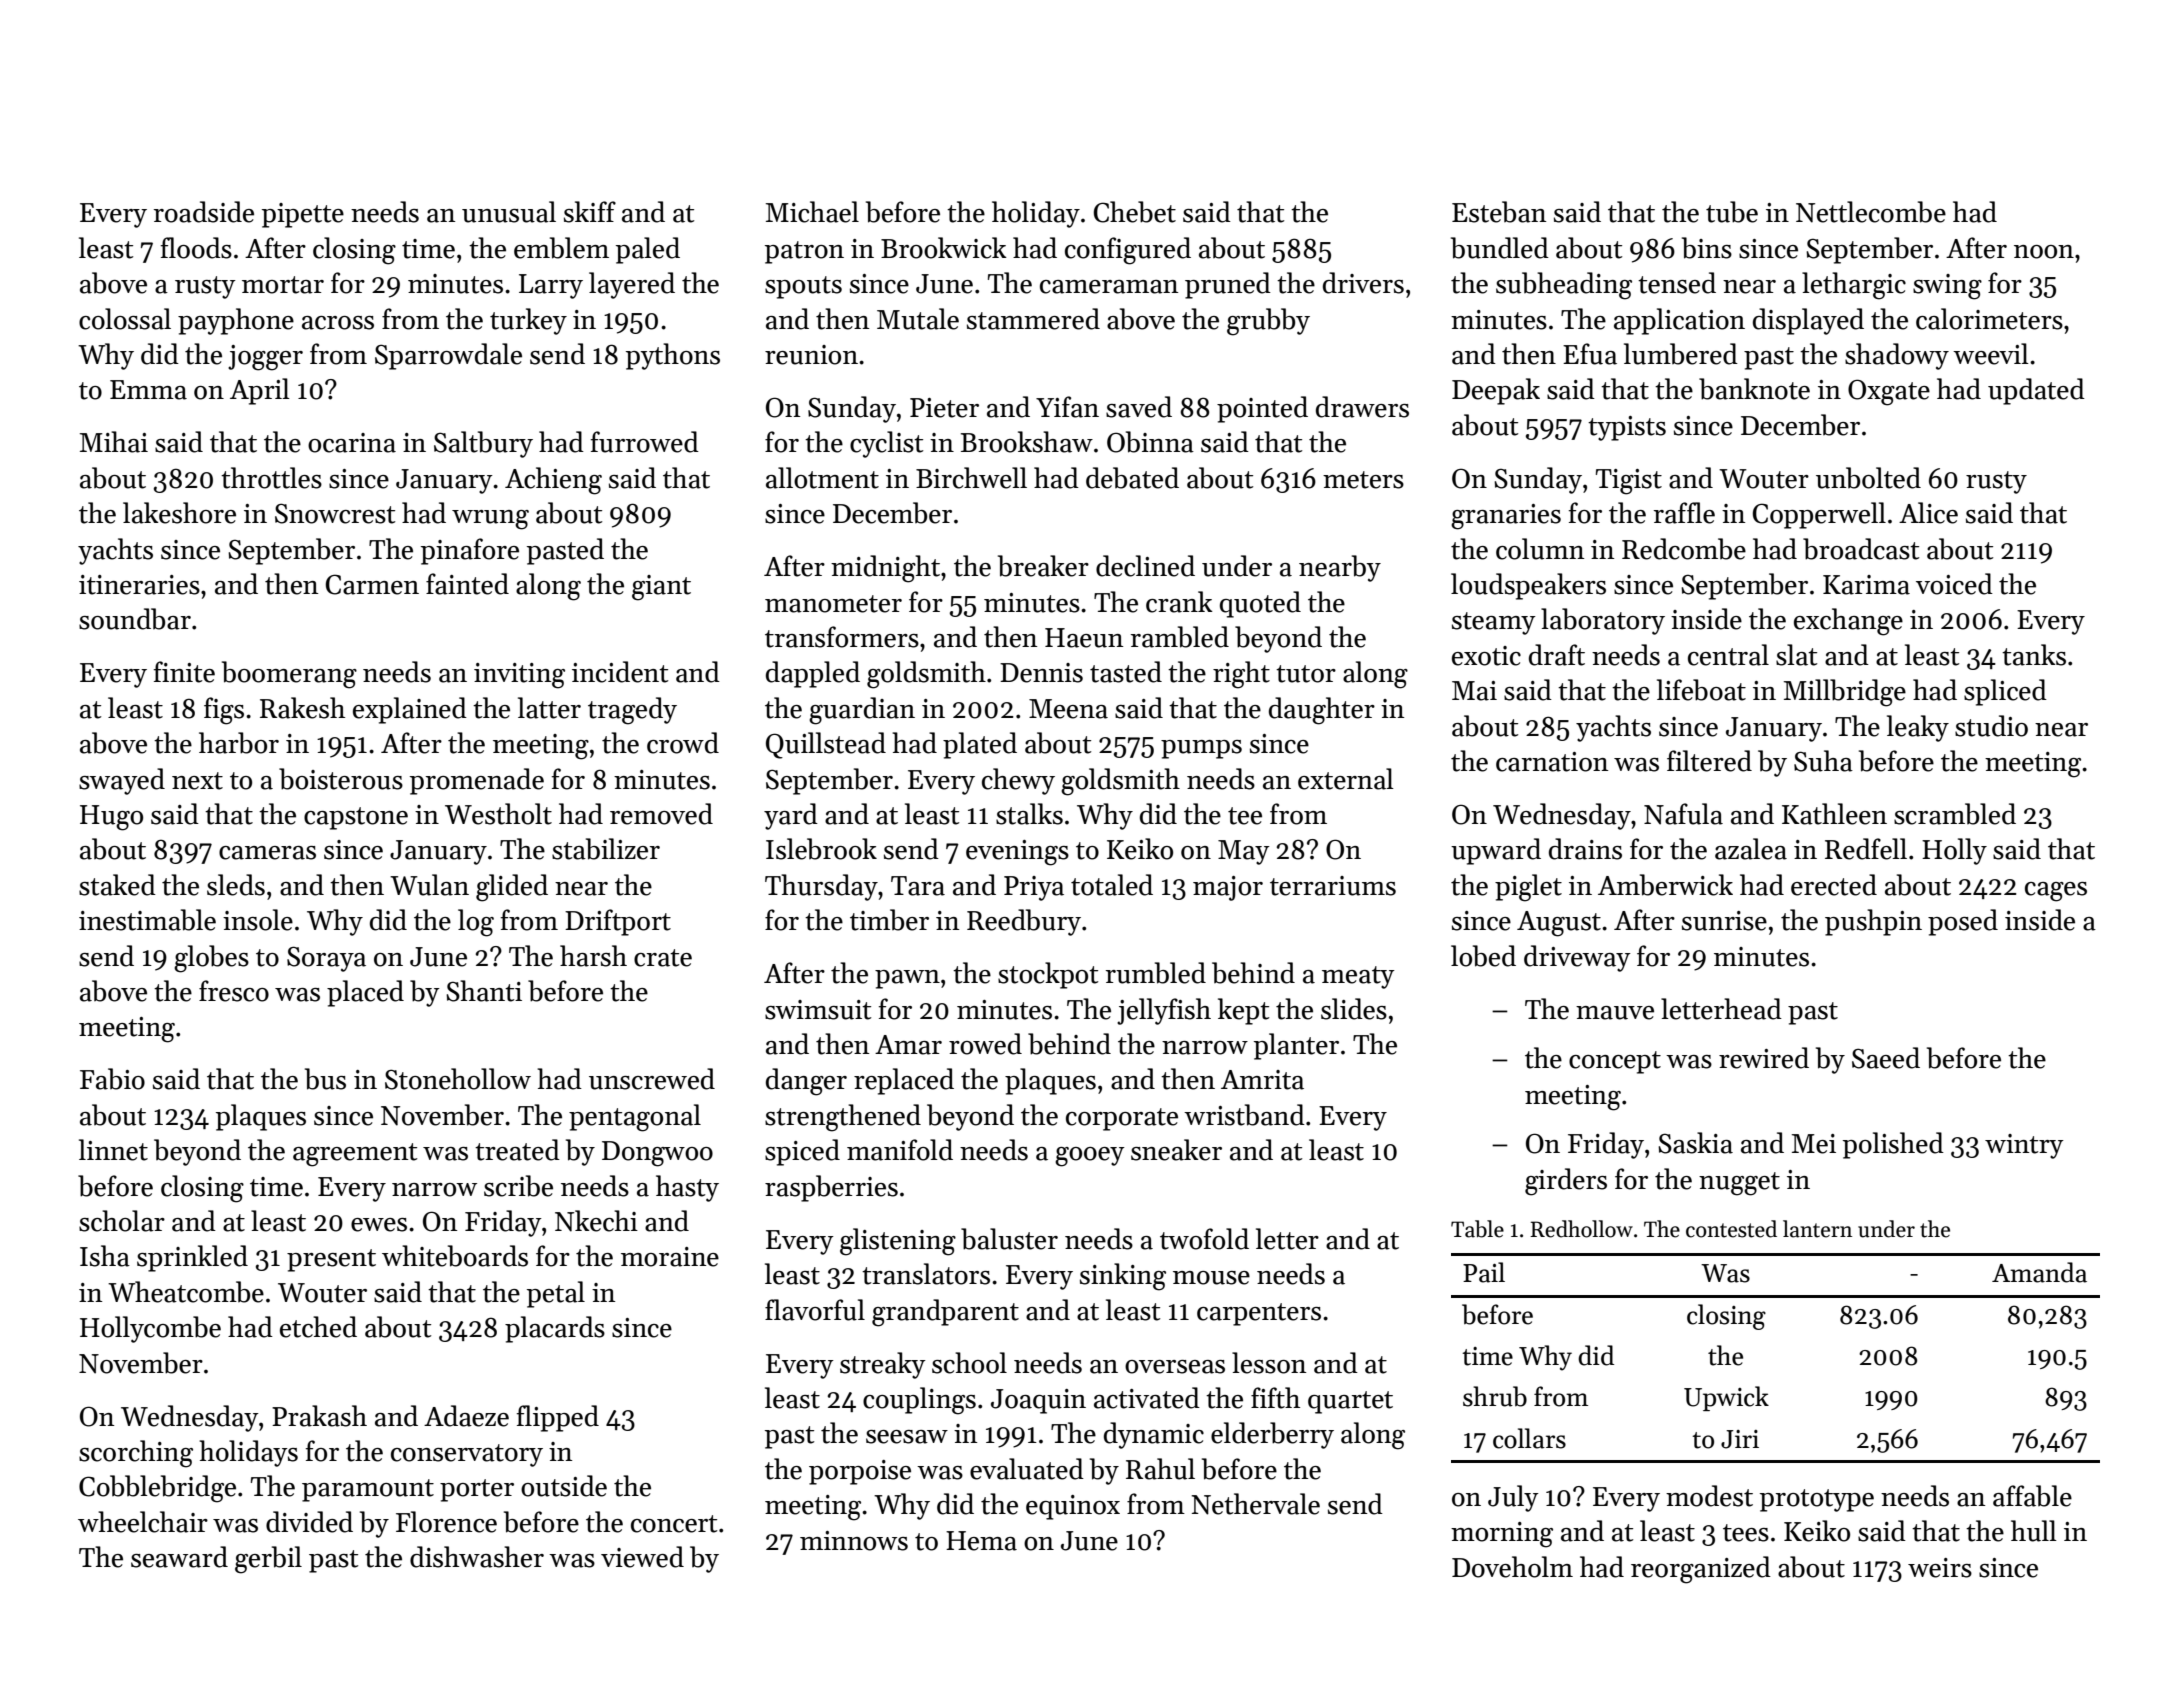 The width and height of the screenshot is (2178, 1683). Describe the element at coordinates (1228, 888) in the screenshot. I see `major` at that location.
